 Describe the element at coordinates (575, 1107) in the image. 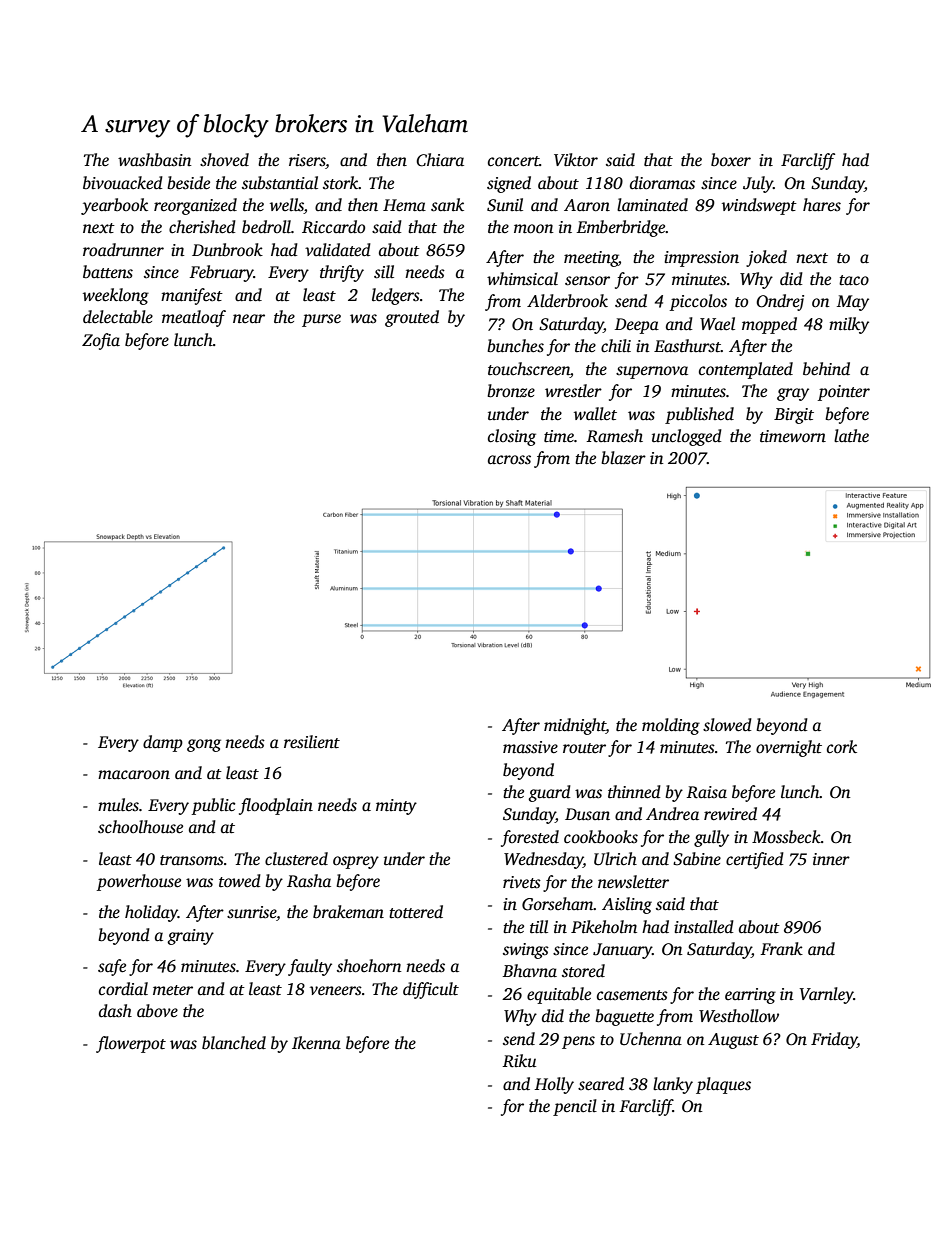

I see `pencil` at that location.
